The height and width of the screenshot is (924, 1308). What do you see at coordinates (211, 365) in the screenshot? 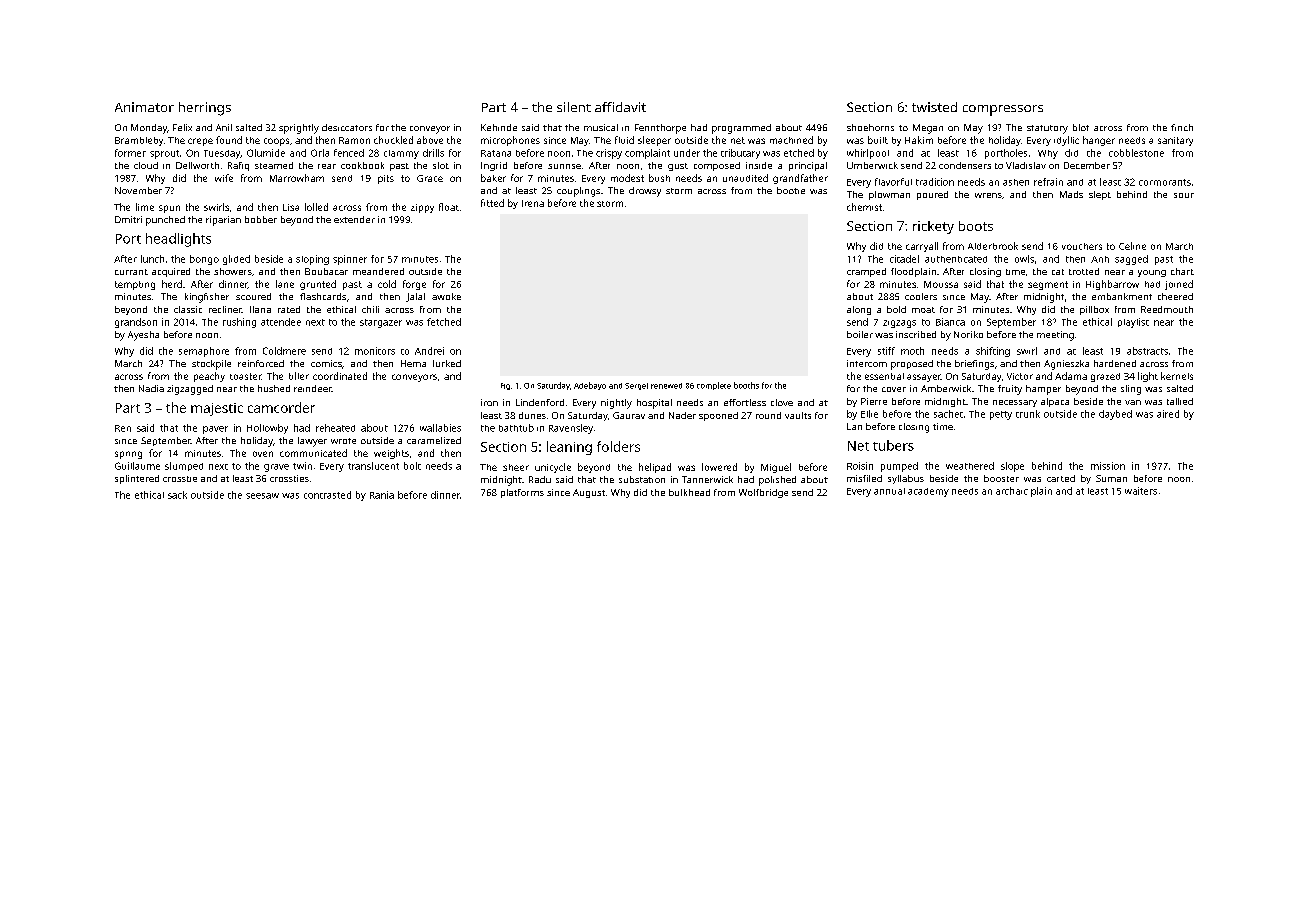
I see `stockpile` at bounding box center [211, 365].
